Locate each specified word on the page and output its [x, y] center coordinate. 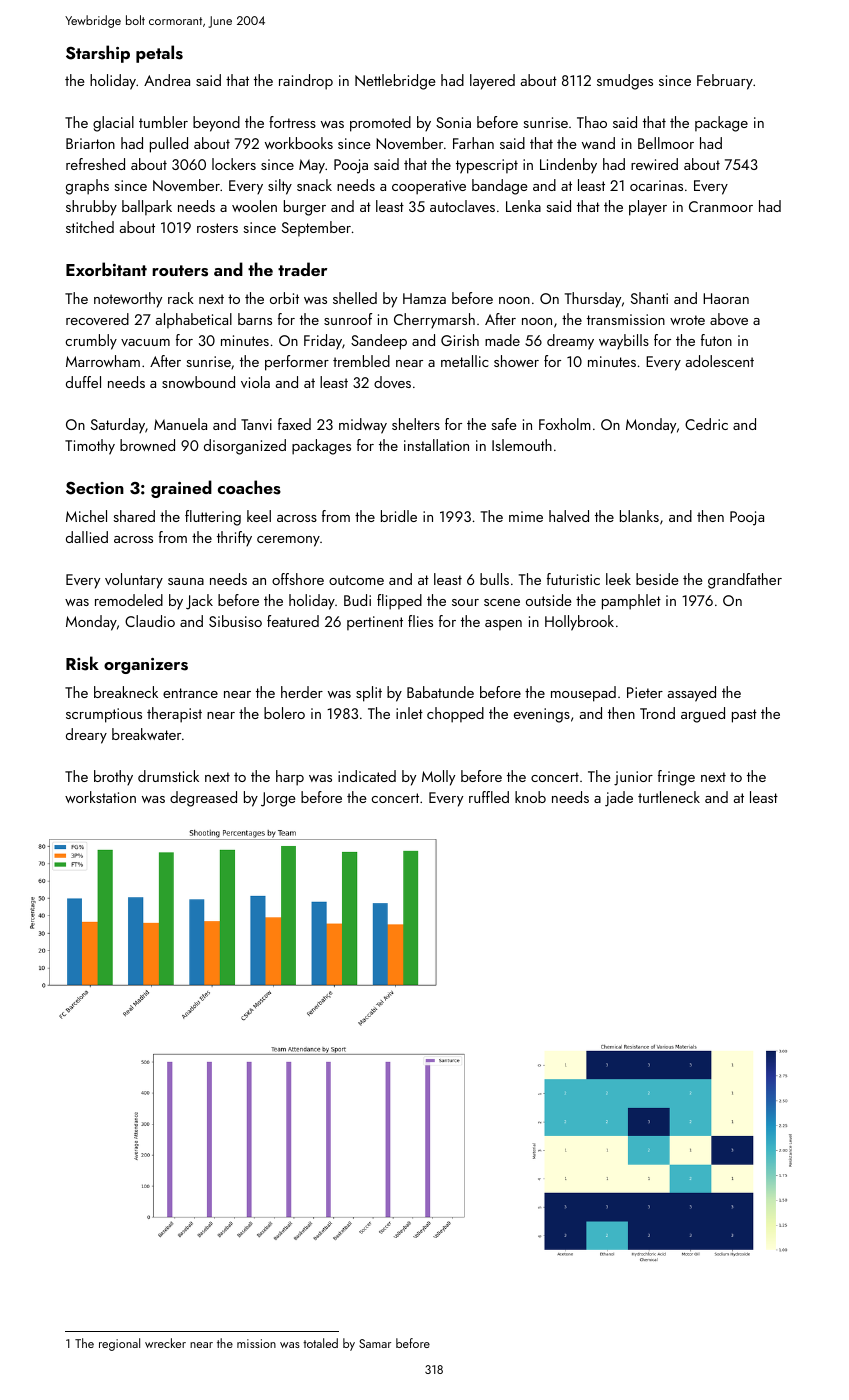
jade [619, 799]
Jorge [278, 799]
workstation [100, 797]
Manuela [180, 424]
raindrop [306, 82]
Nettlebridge [395, 82]
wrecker [165, 1343]
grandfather [745, 581]
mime [526, 516]
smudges [625, 82]
